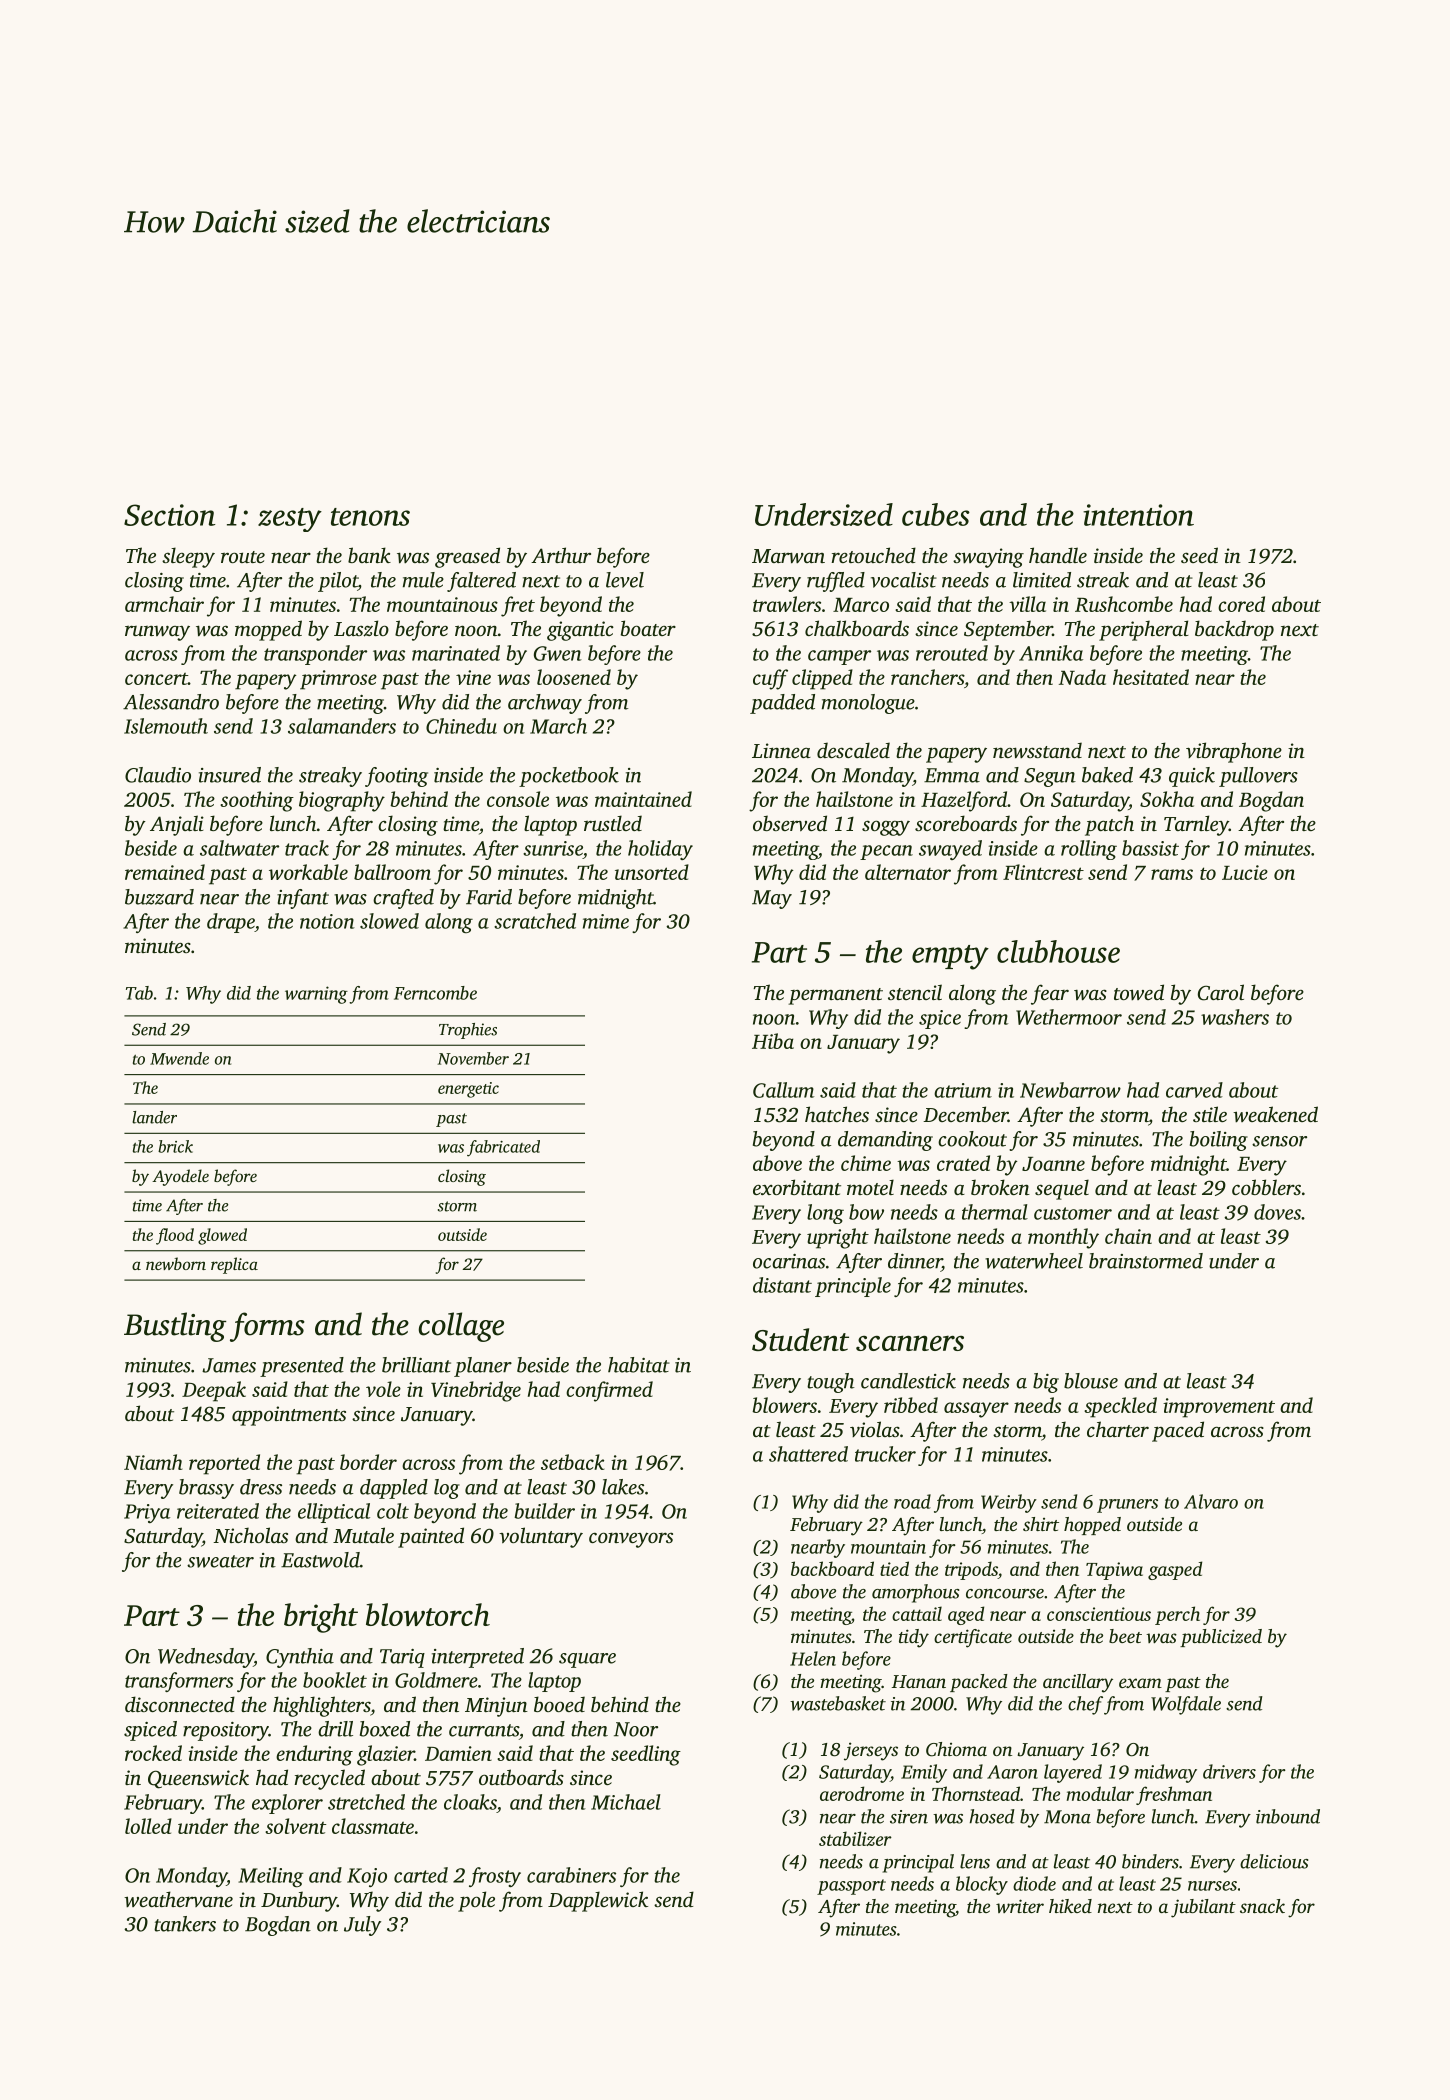 This screenshot has width=1450, height=2100. I want to click on transformers, so click(179, 1682).
